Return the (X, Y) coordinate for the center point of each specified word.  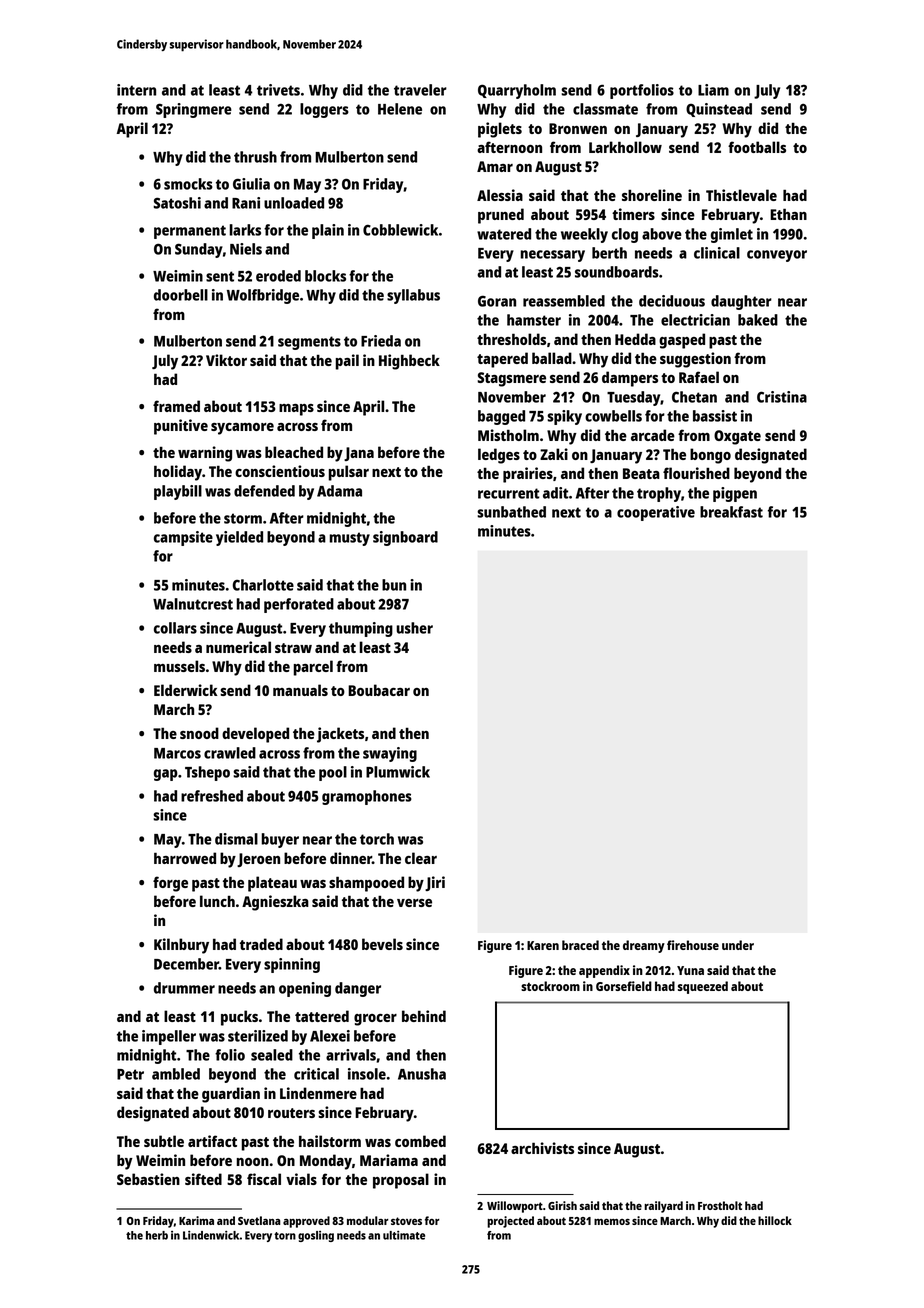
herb (157, 1235)
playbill (178, 492)
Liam (713, 90)
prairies (528, 475)
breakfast (731, 512)
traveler (420, 90)
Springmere (194, 110)
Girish (562, 1205)
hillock (775, 1220)
